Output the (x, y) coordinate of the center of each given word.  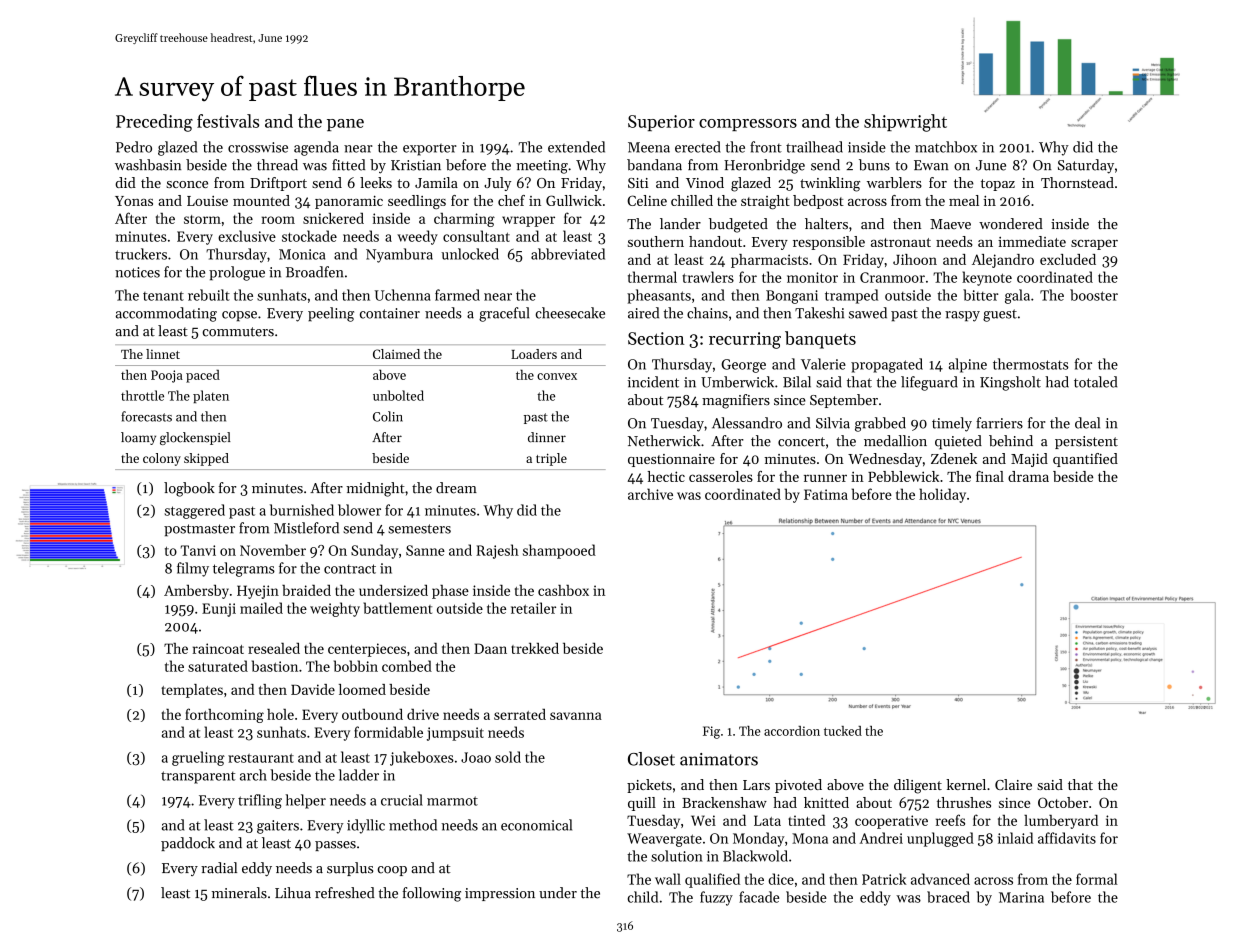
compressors (748, 125)
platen (211, 396)
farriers (999, 423)
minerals (239, 893)
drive (423, 714)
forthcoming (224, 715)
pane (345, 125)
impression (500, 894)
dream (456, 488)
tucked (843, 731)
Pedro (134, 147)
